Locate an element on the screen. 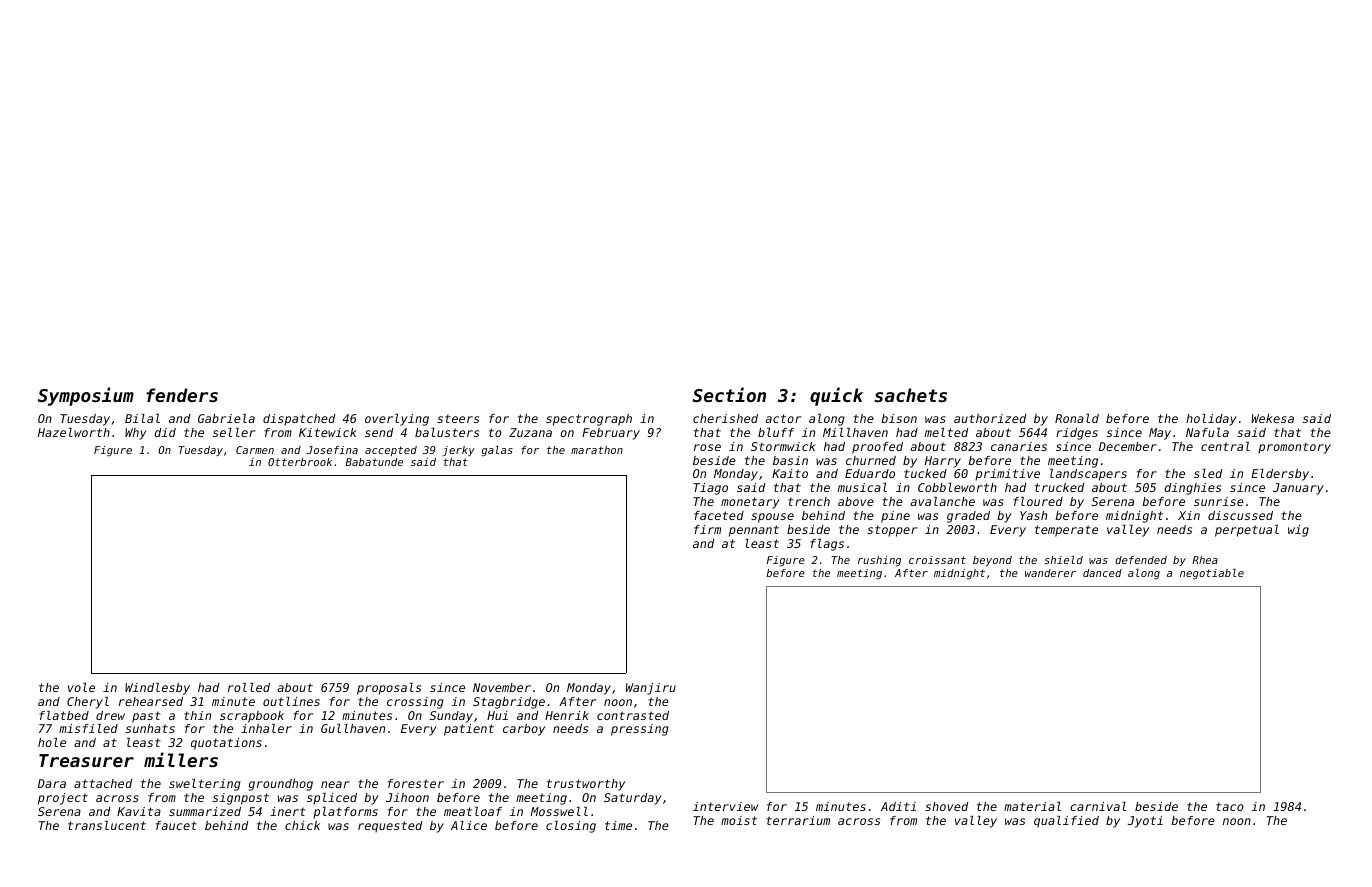  Harry is located at coordinates (943, 462).
